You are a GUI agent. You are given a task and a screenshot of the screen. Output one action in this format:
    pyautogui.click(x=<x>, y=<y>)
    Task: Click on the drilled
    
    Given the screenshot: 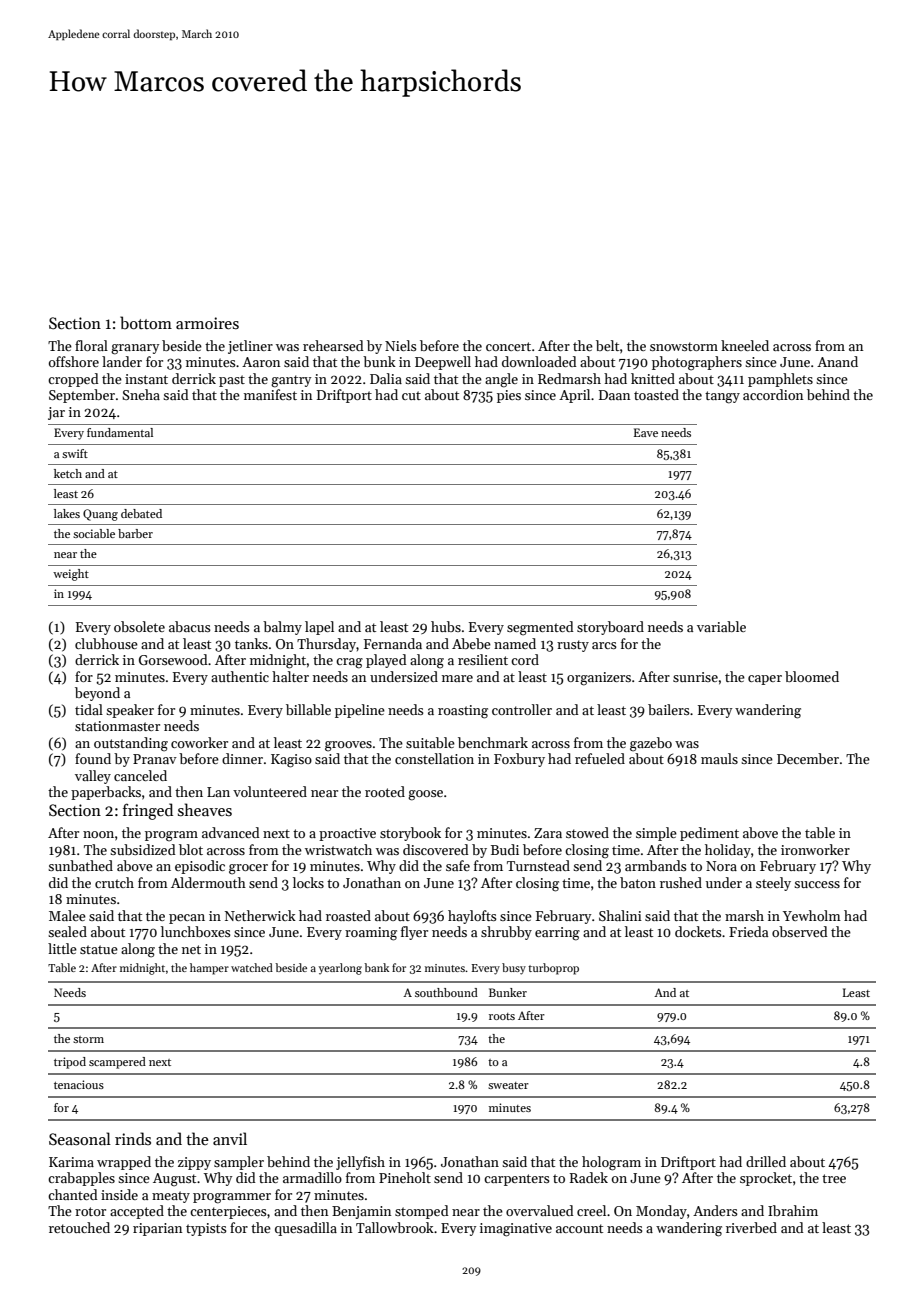 What is the action you would take?
    pyautogui.click(x=766, y=1161)
